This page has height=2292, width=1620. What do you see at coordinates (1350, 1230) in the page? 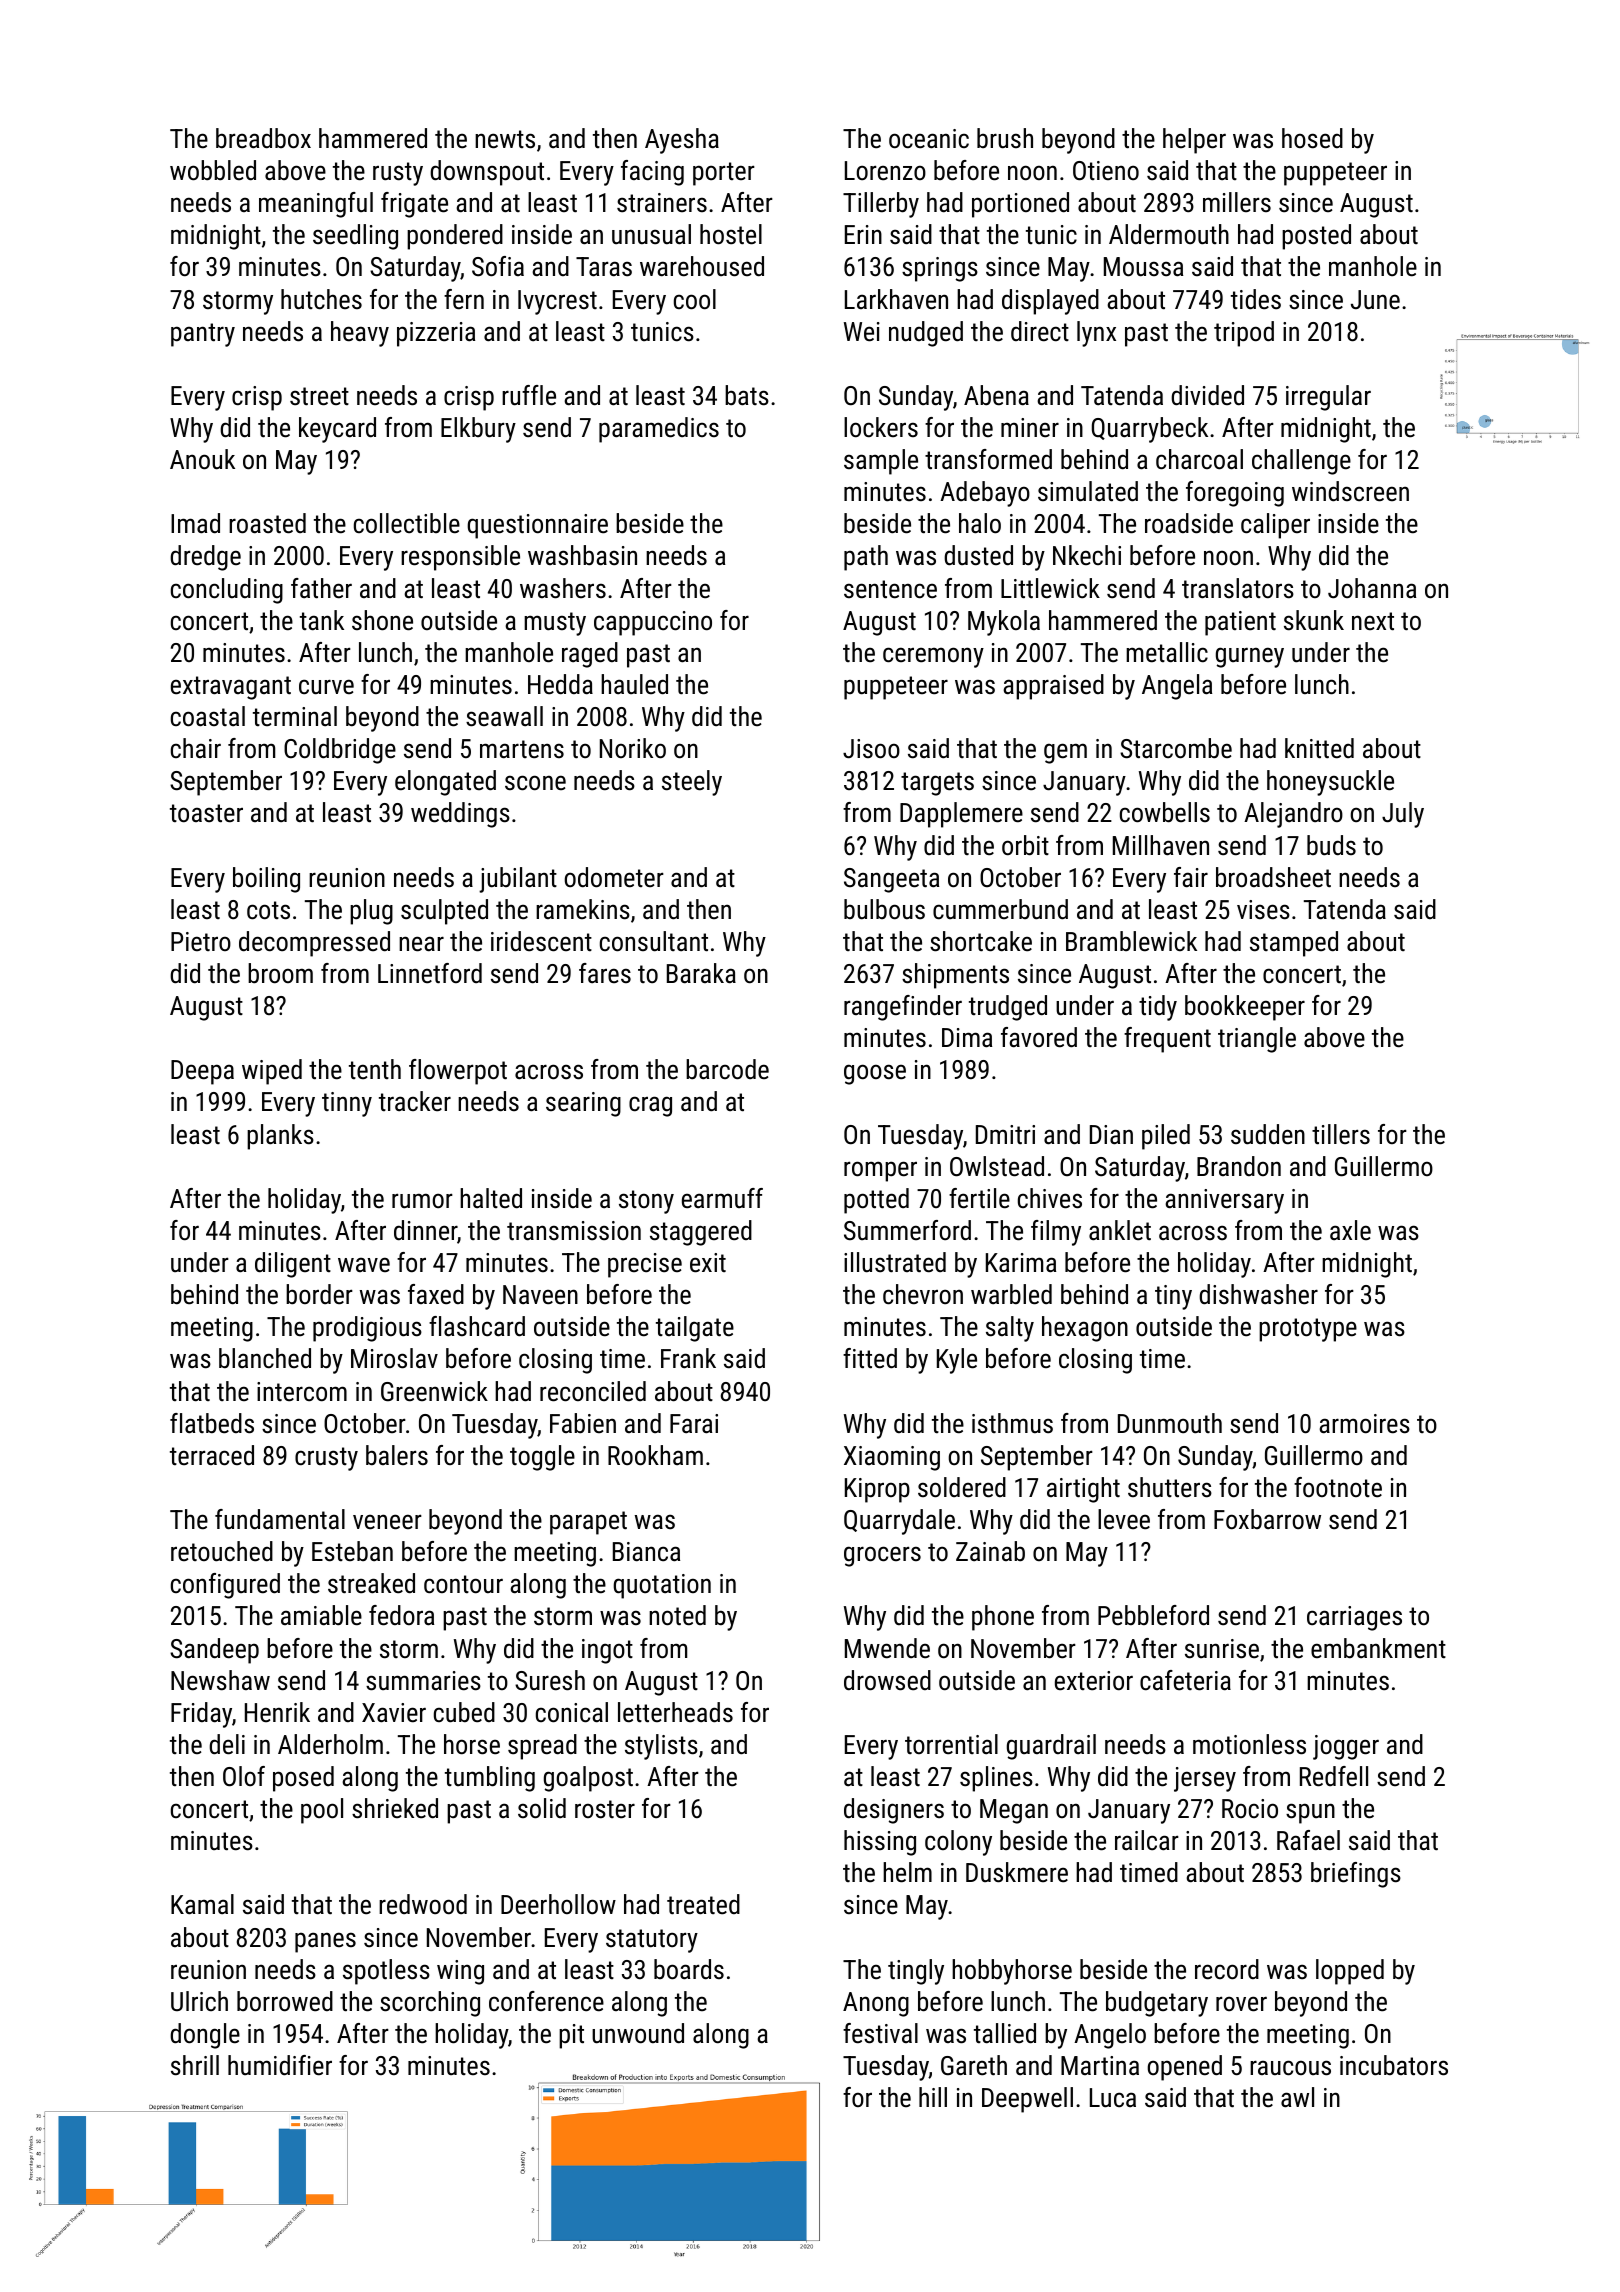
I see `axle` at bounding box center [1350, 1230].
